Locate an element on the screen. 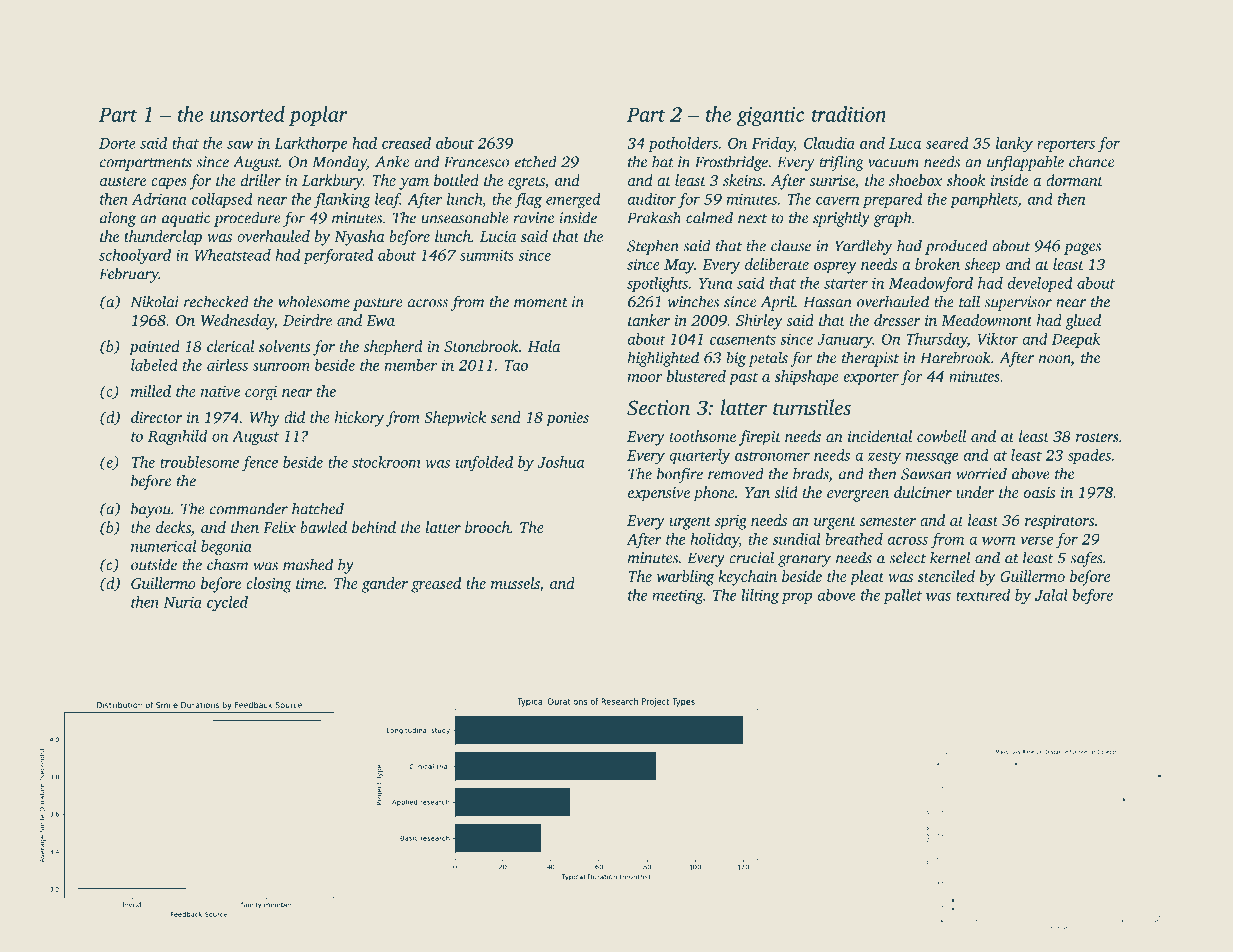 The width and height of the screenshot is (1233, 952). glued is located at coordinates (1083, 322).
